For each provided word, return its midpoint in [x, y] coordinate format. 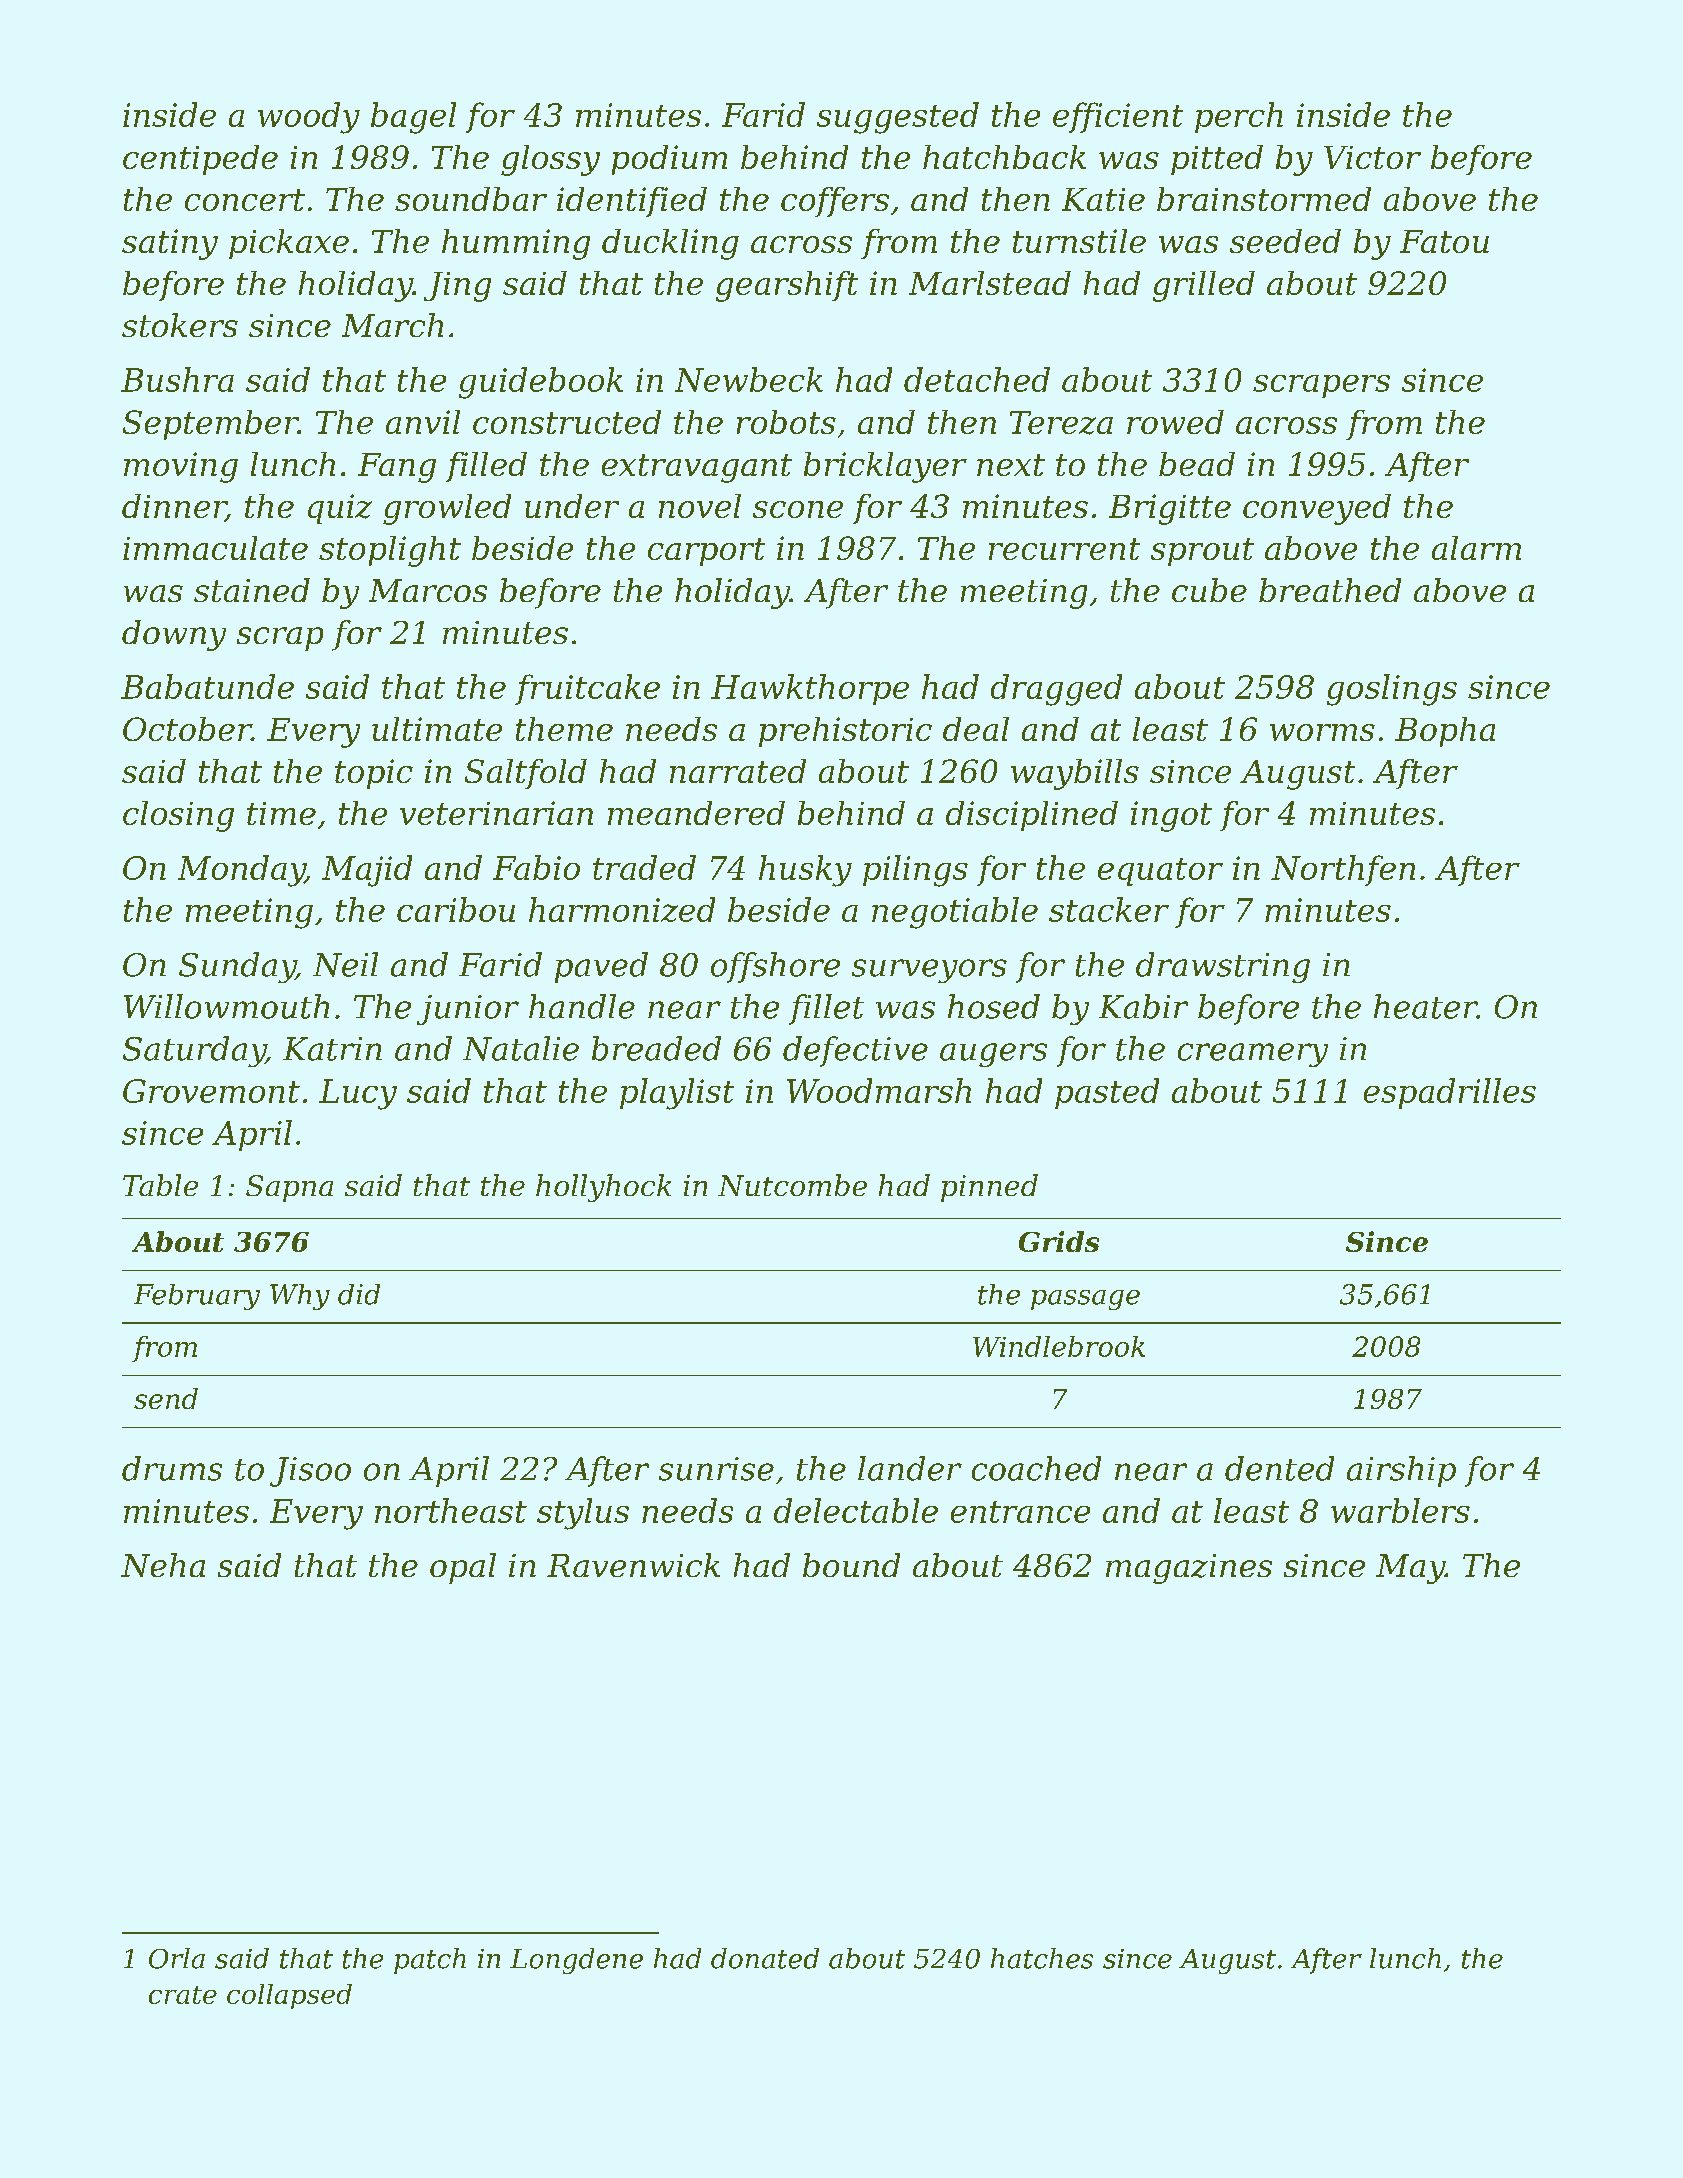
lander [910, 1468]
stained [252, 590]
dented [1279, 1468]
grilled [1204, 286]
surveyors [929, 971]
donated [765, 1958]
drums [172, 1468]
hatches [1042, 1958]
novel [700, 506]
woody [309, 118]
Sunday [237, 967]
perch [1239, 117]
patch [430, 1961]
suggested [898, 118]
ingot [1171, 816]
